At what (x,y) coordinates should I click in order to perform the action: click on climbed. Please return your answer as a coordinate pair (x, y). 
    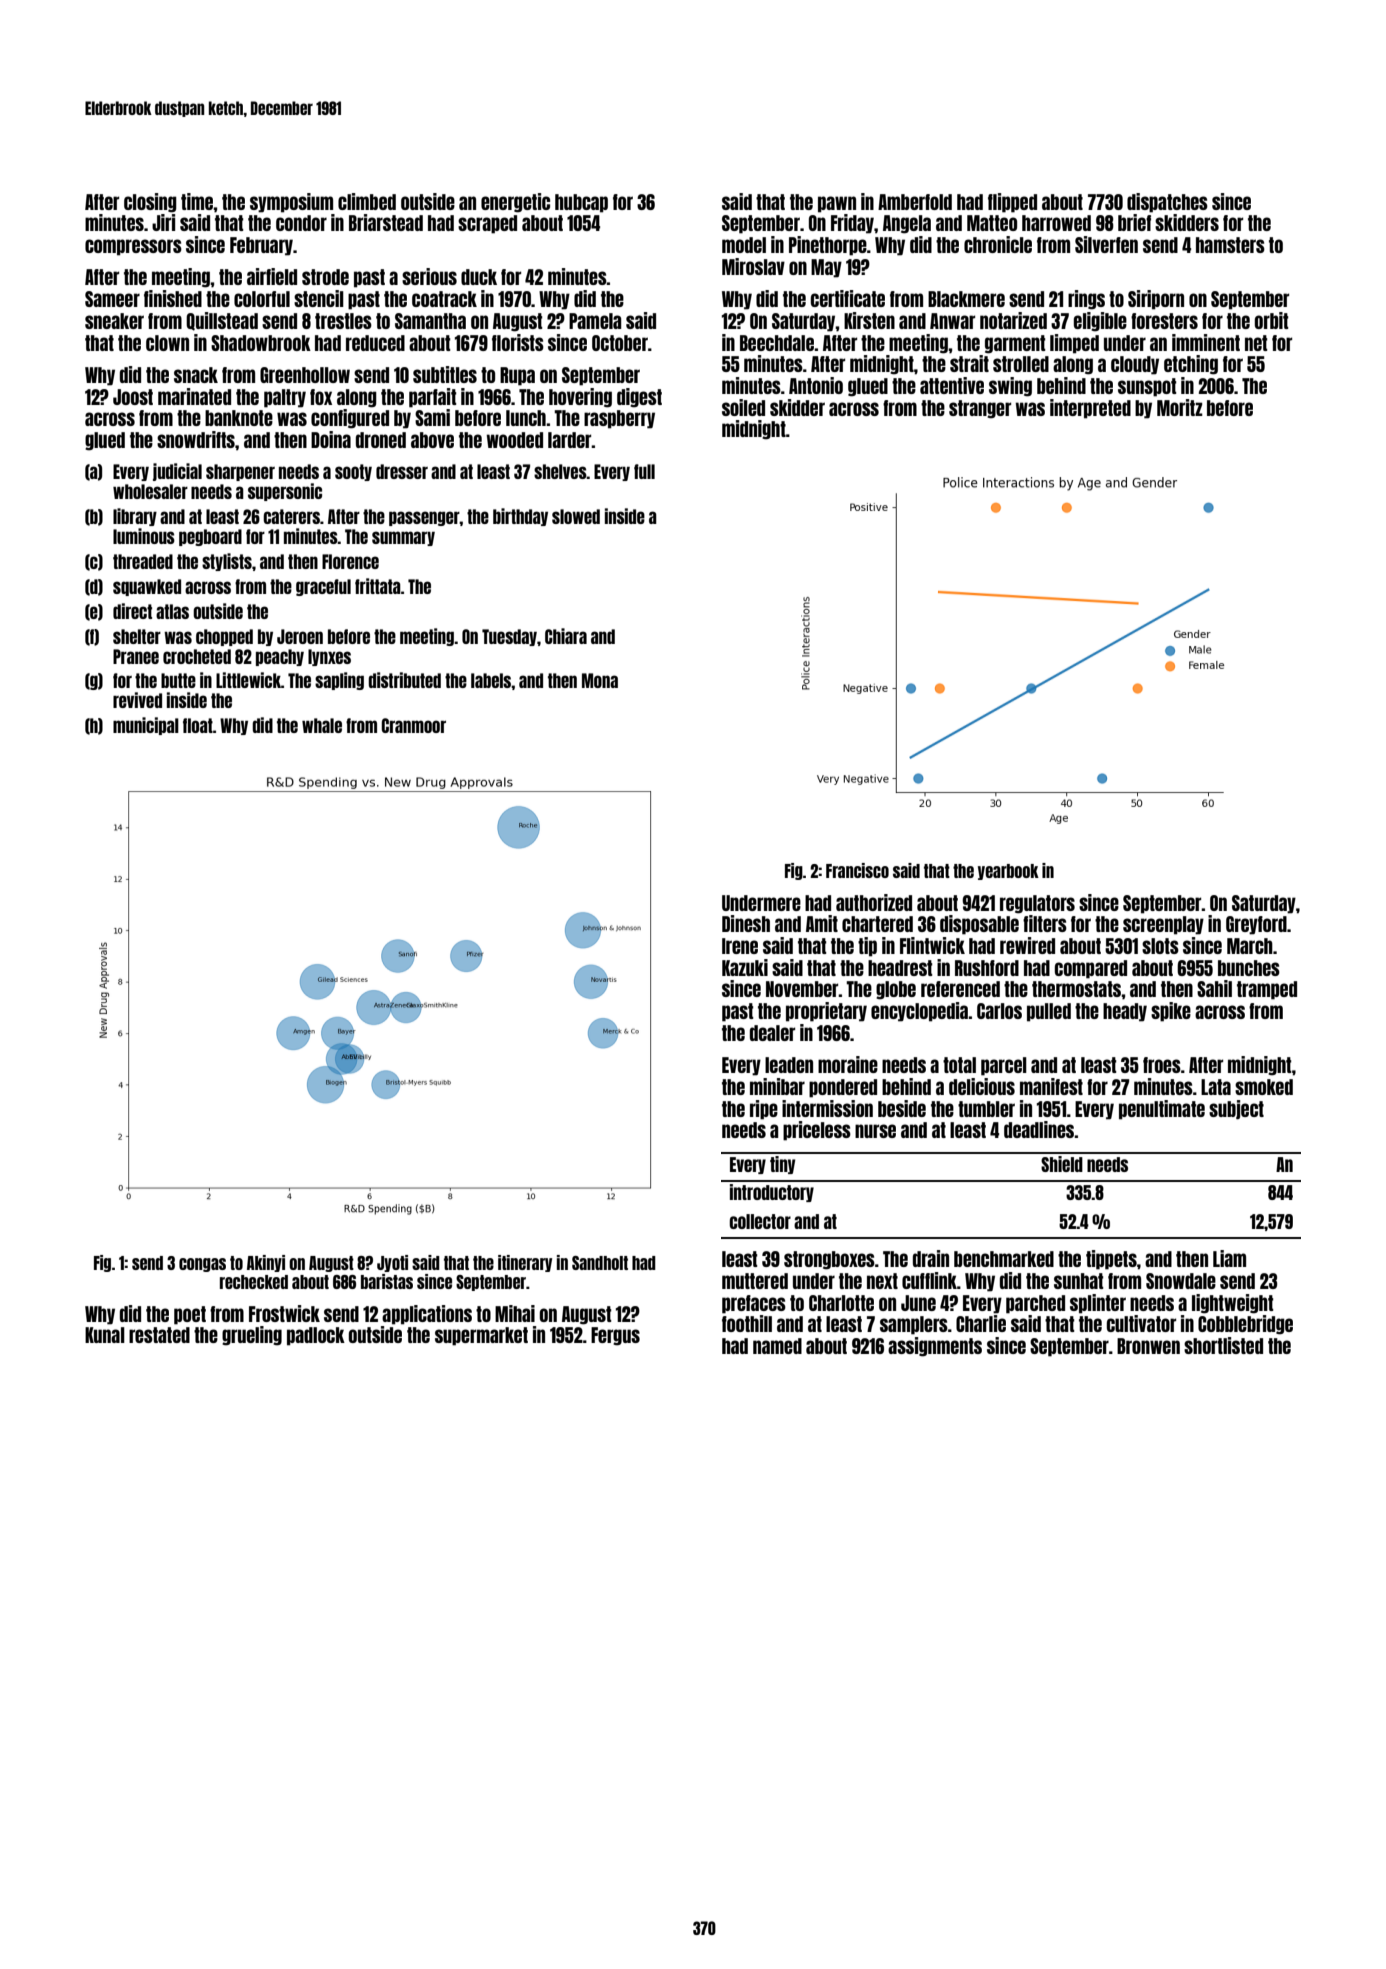
    Looking at the image, I should click on (367, 201).
